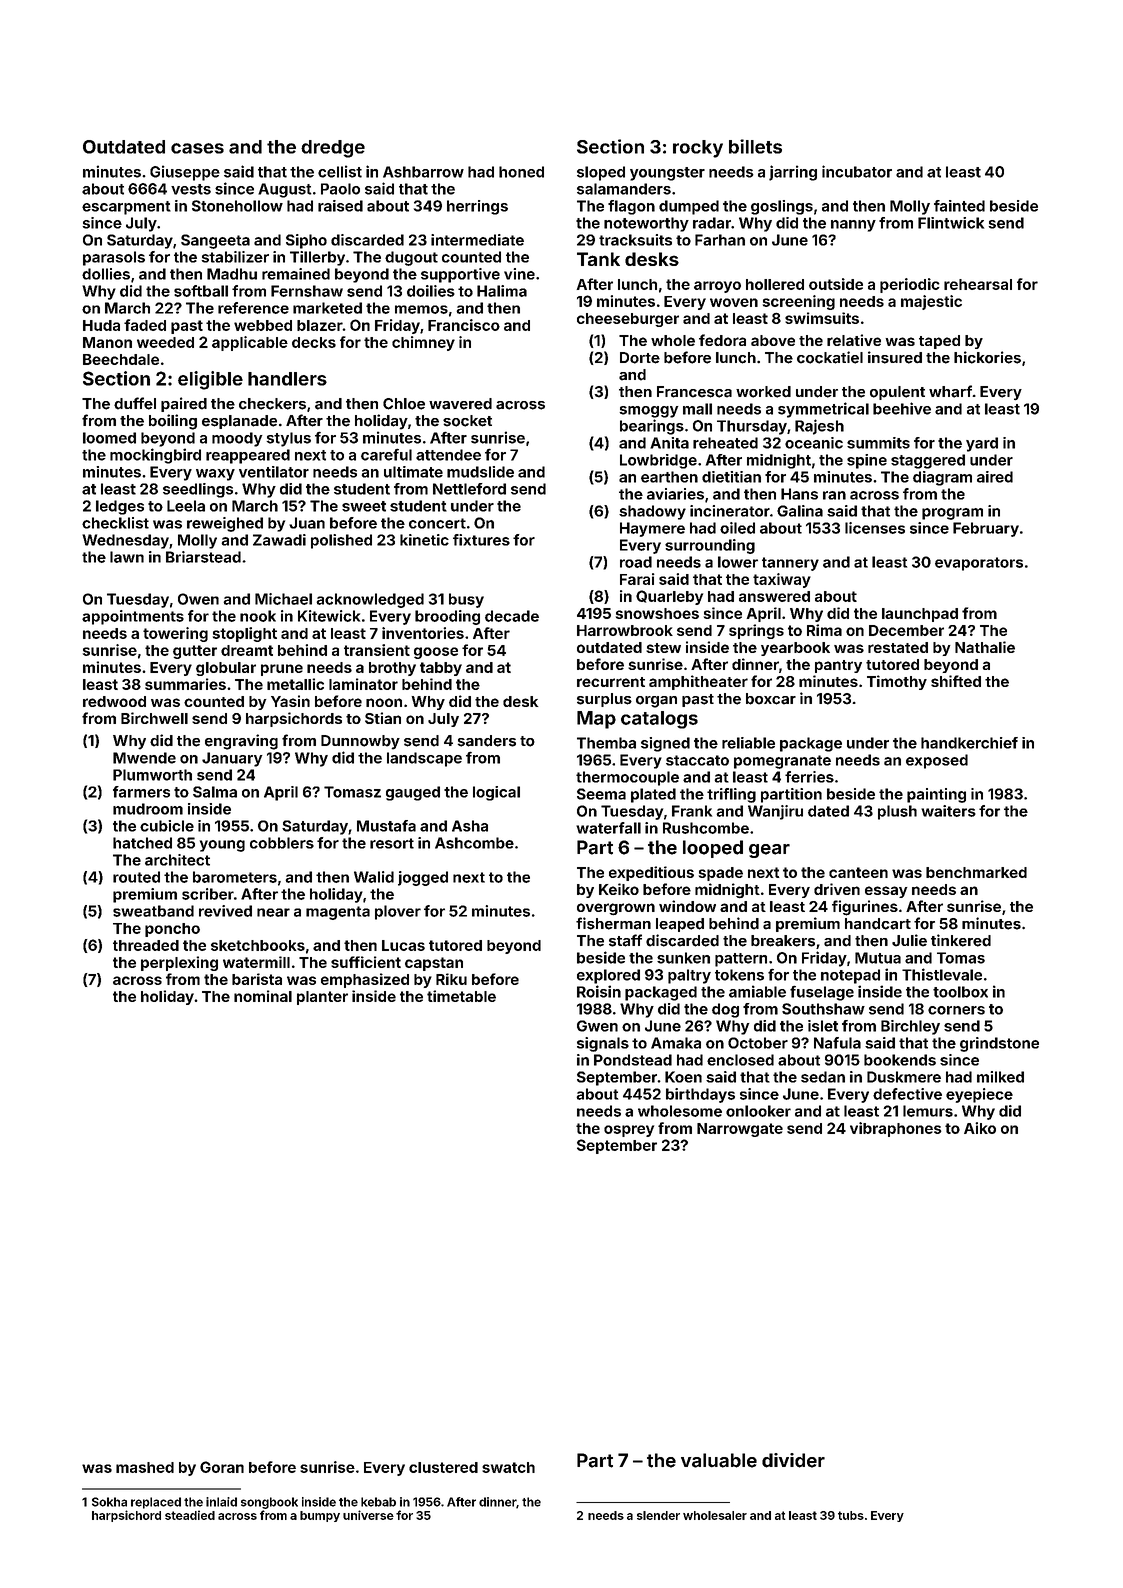 The height and width of the document is (1588, 1123). I want to click on memos, so click(421, 309).
